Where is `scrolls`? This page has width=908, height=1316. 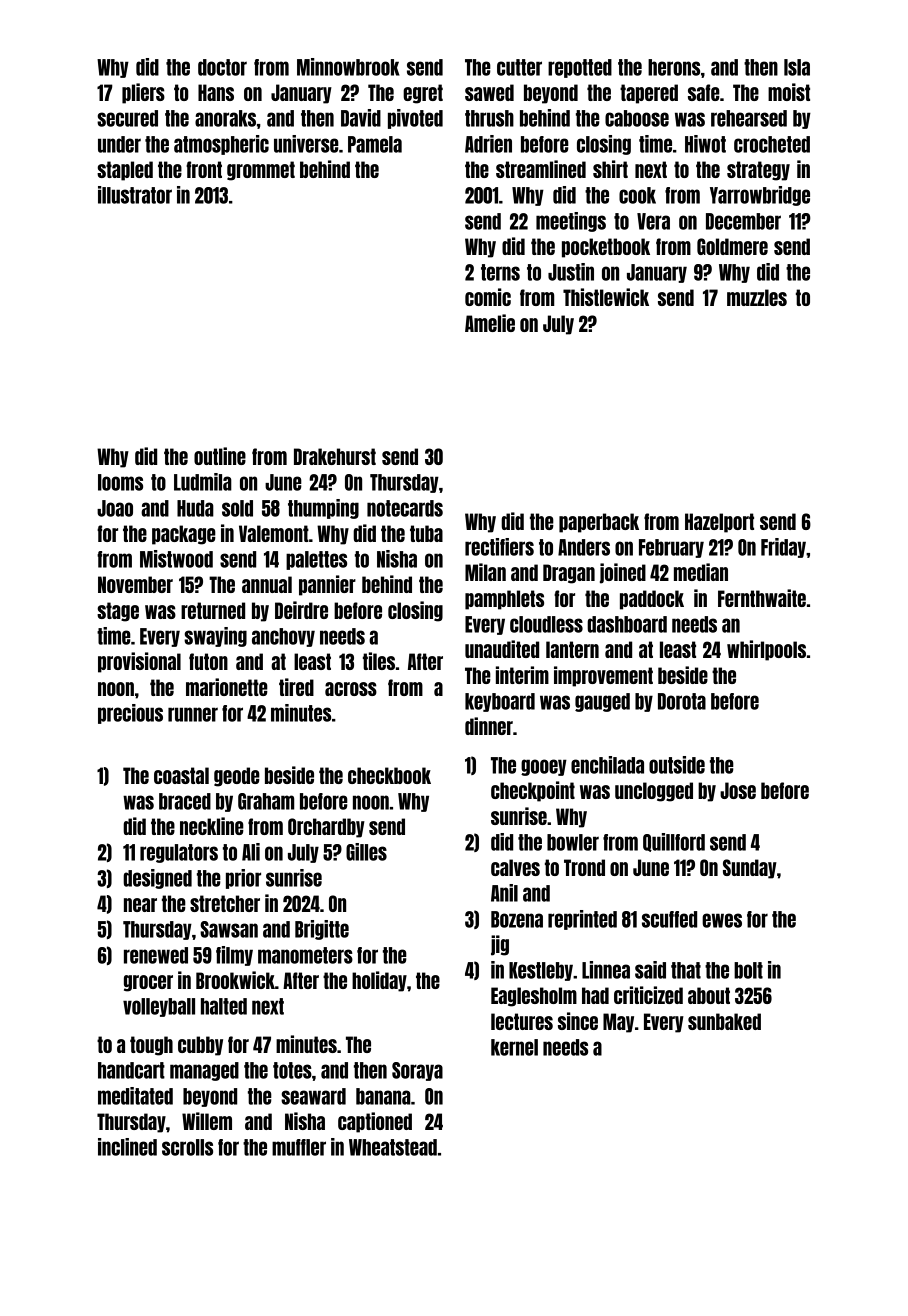
scrolls is located at coordinates (187, 1147).
